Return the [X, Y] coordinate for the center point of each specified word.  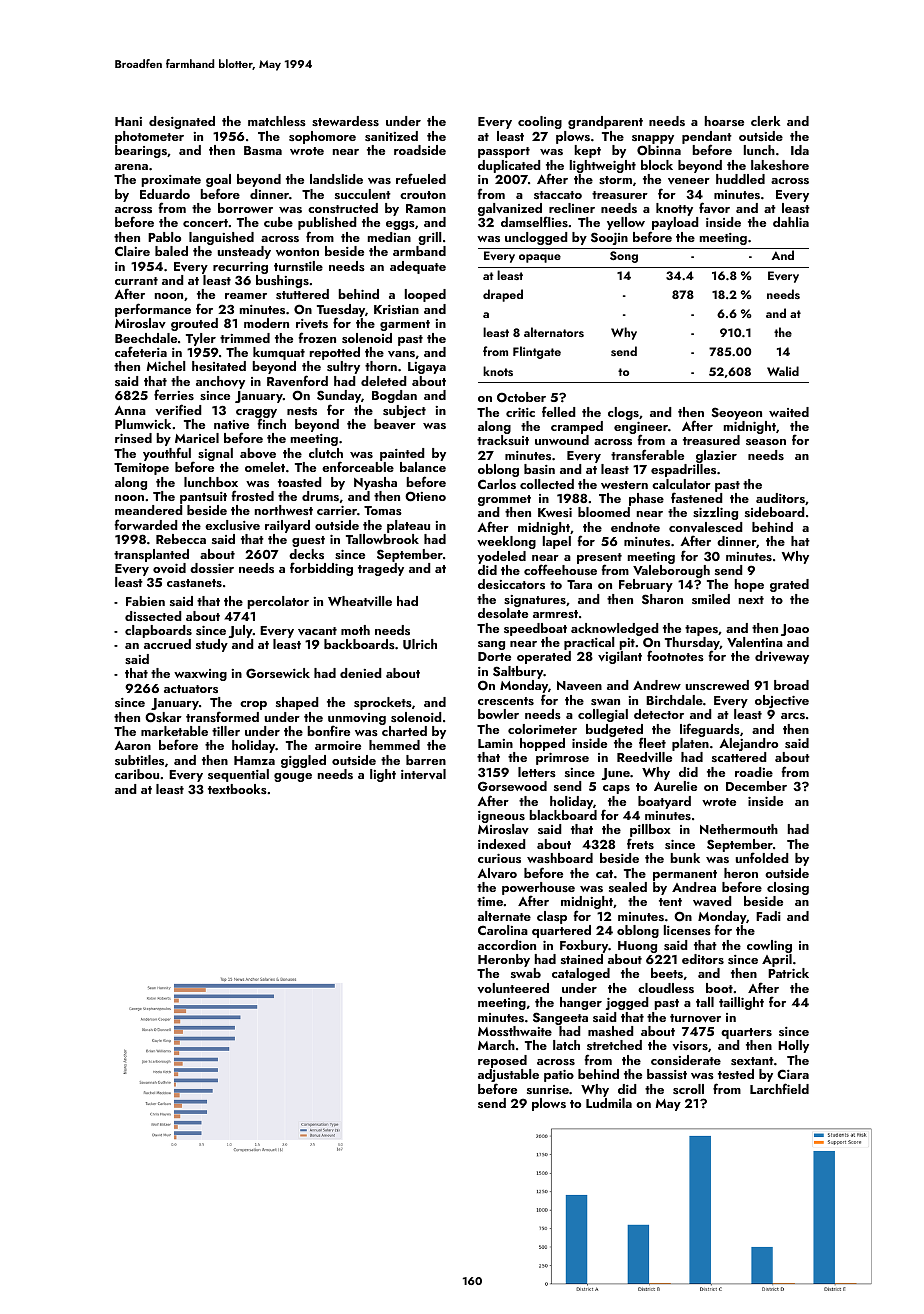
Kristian [396, 309]
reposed [502, 1061]
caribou [137, 774]
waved [712, 901]
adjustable [508, 1075]
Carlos [497, 484]
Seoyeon [737, 413]
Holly [793, 1046]
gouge [293, 777]
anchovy [220, 382]
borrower [245, 208]
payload [675, 223]
